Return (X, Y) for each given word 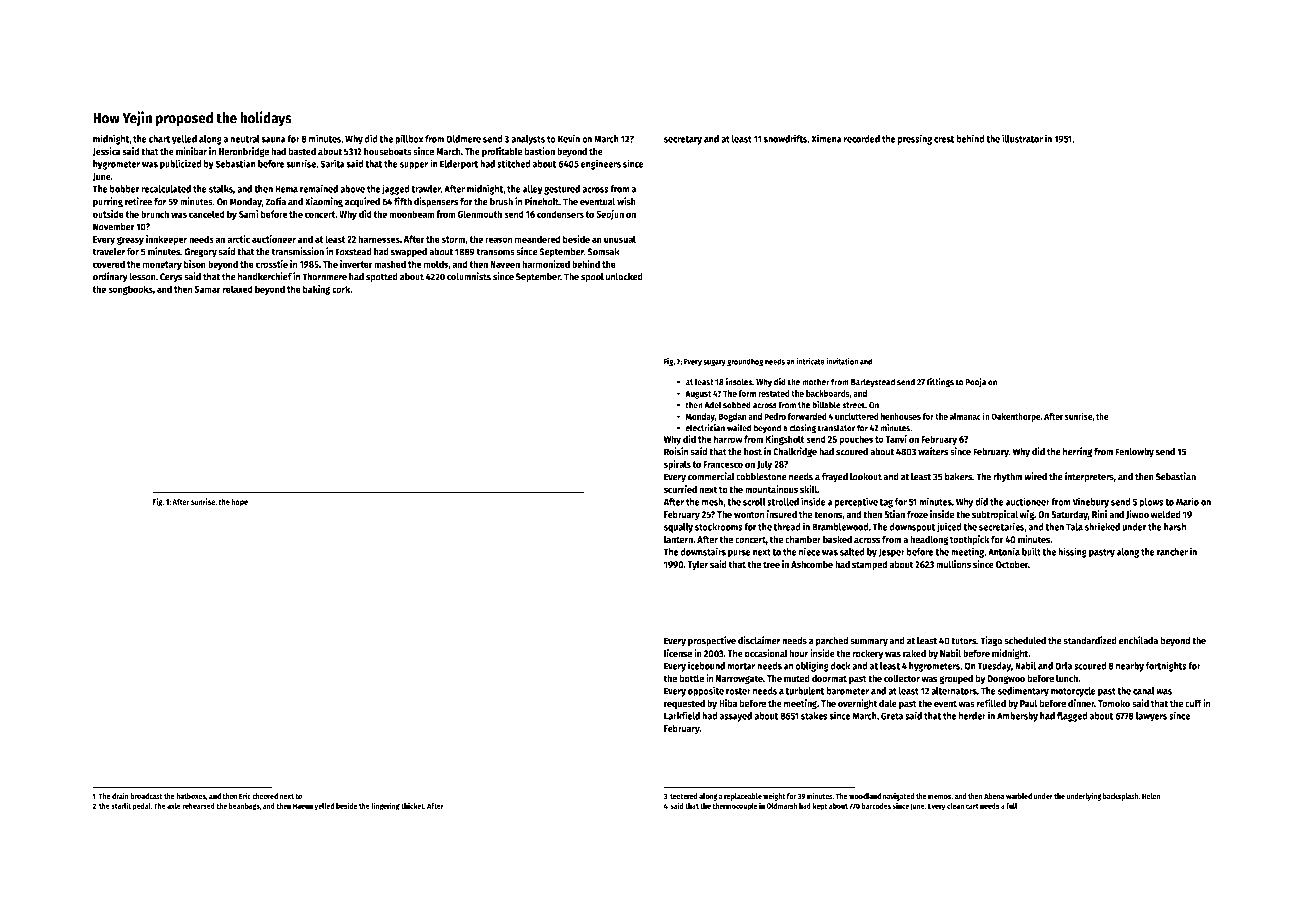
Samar (208, 289)
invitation (842, 361)
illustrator (1022, 138)
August (698, 394)
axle (174, 806)
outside (108, 214)
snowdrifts (785, 138)
